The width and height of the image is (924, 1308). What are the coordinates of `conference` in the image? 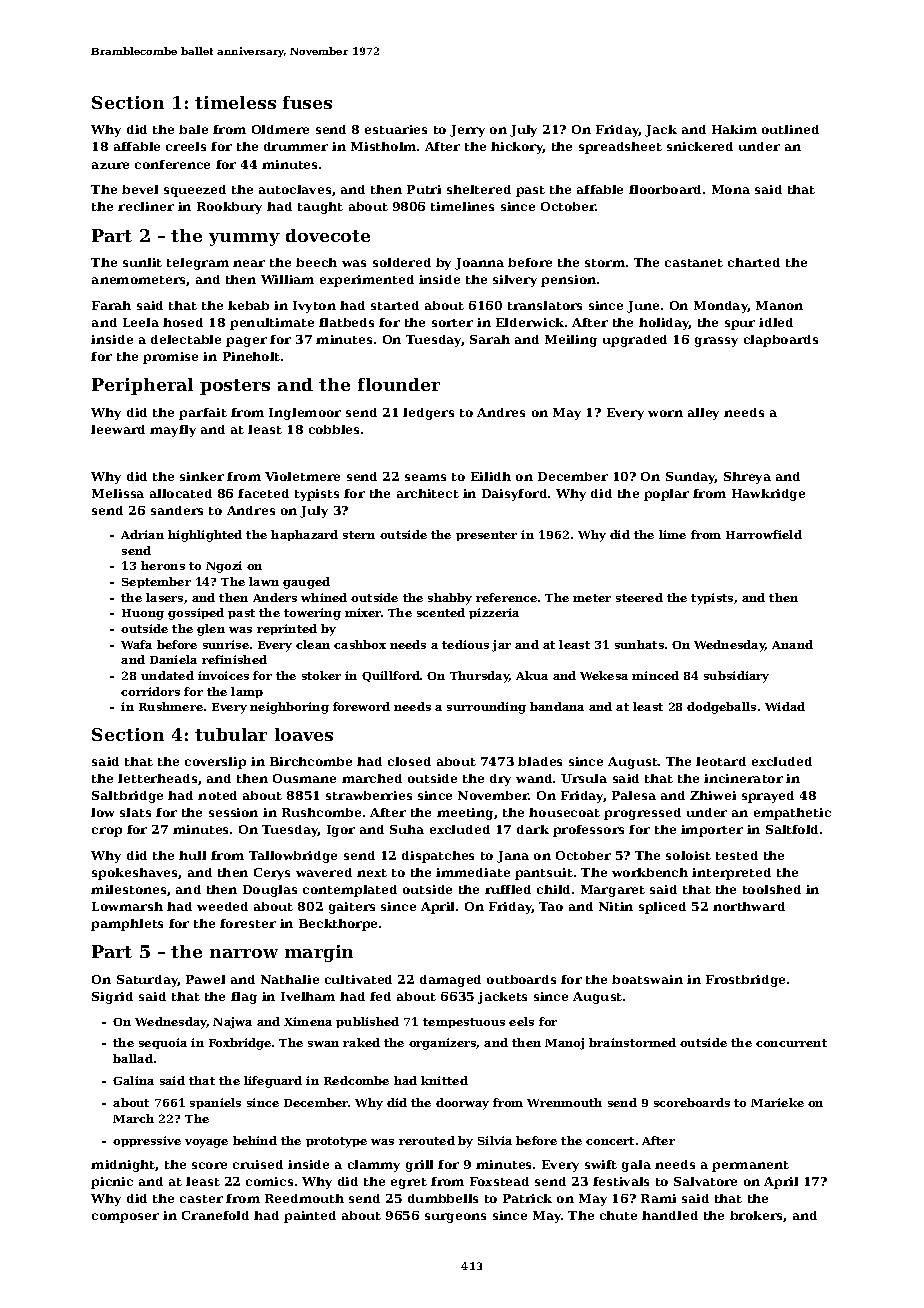 It's located at (172, 164).
